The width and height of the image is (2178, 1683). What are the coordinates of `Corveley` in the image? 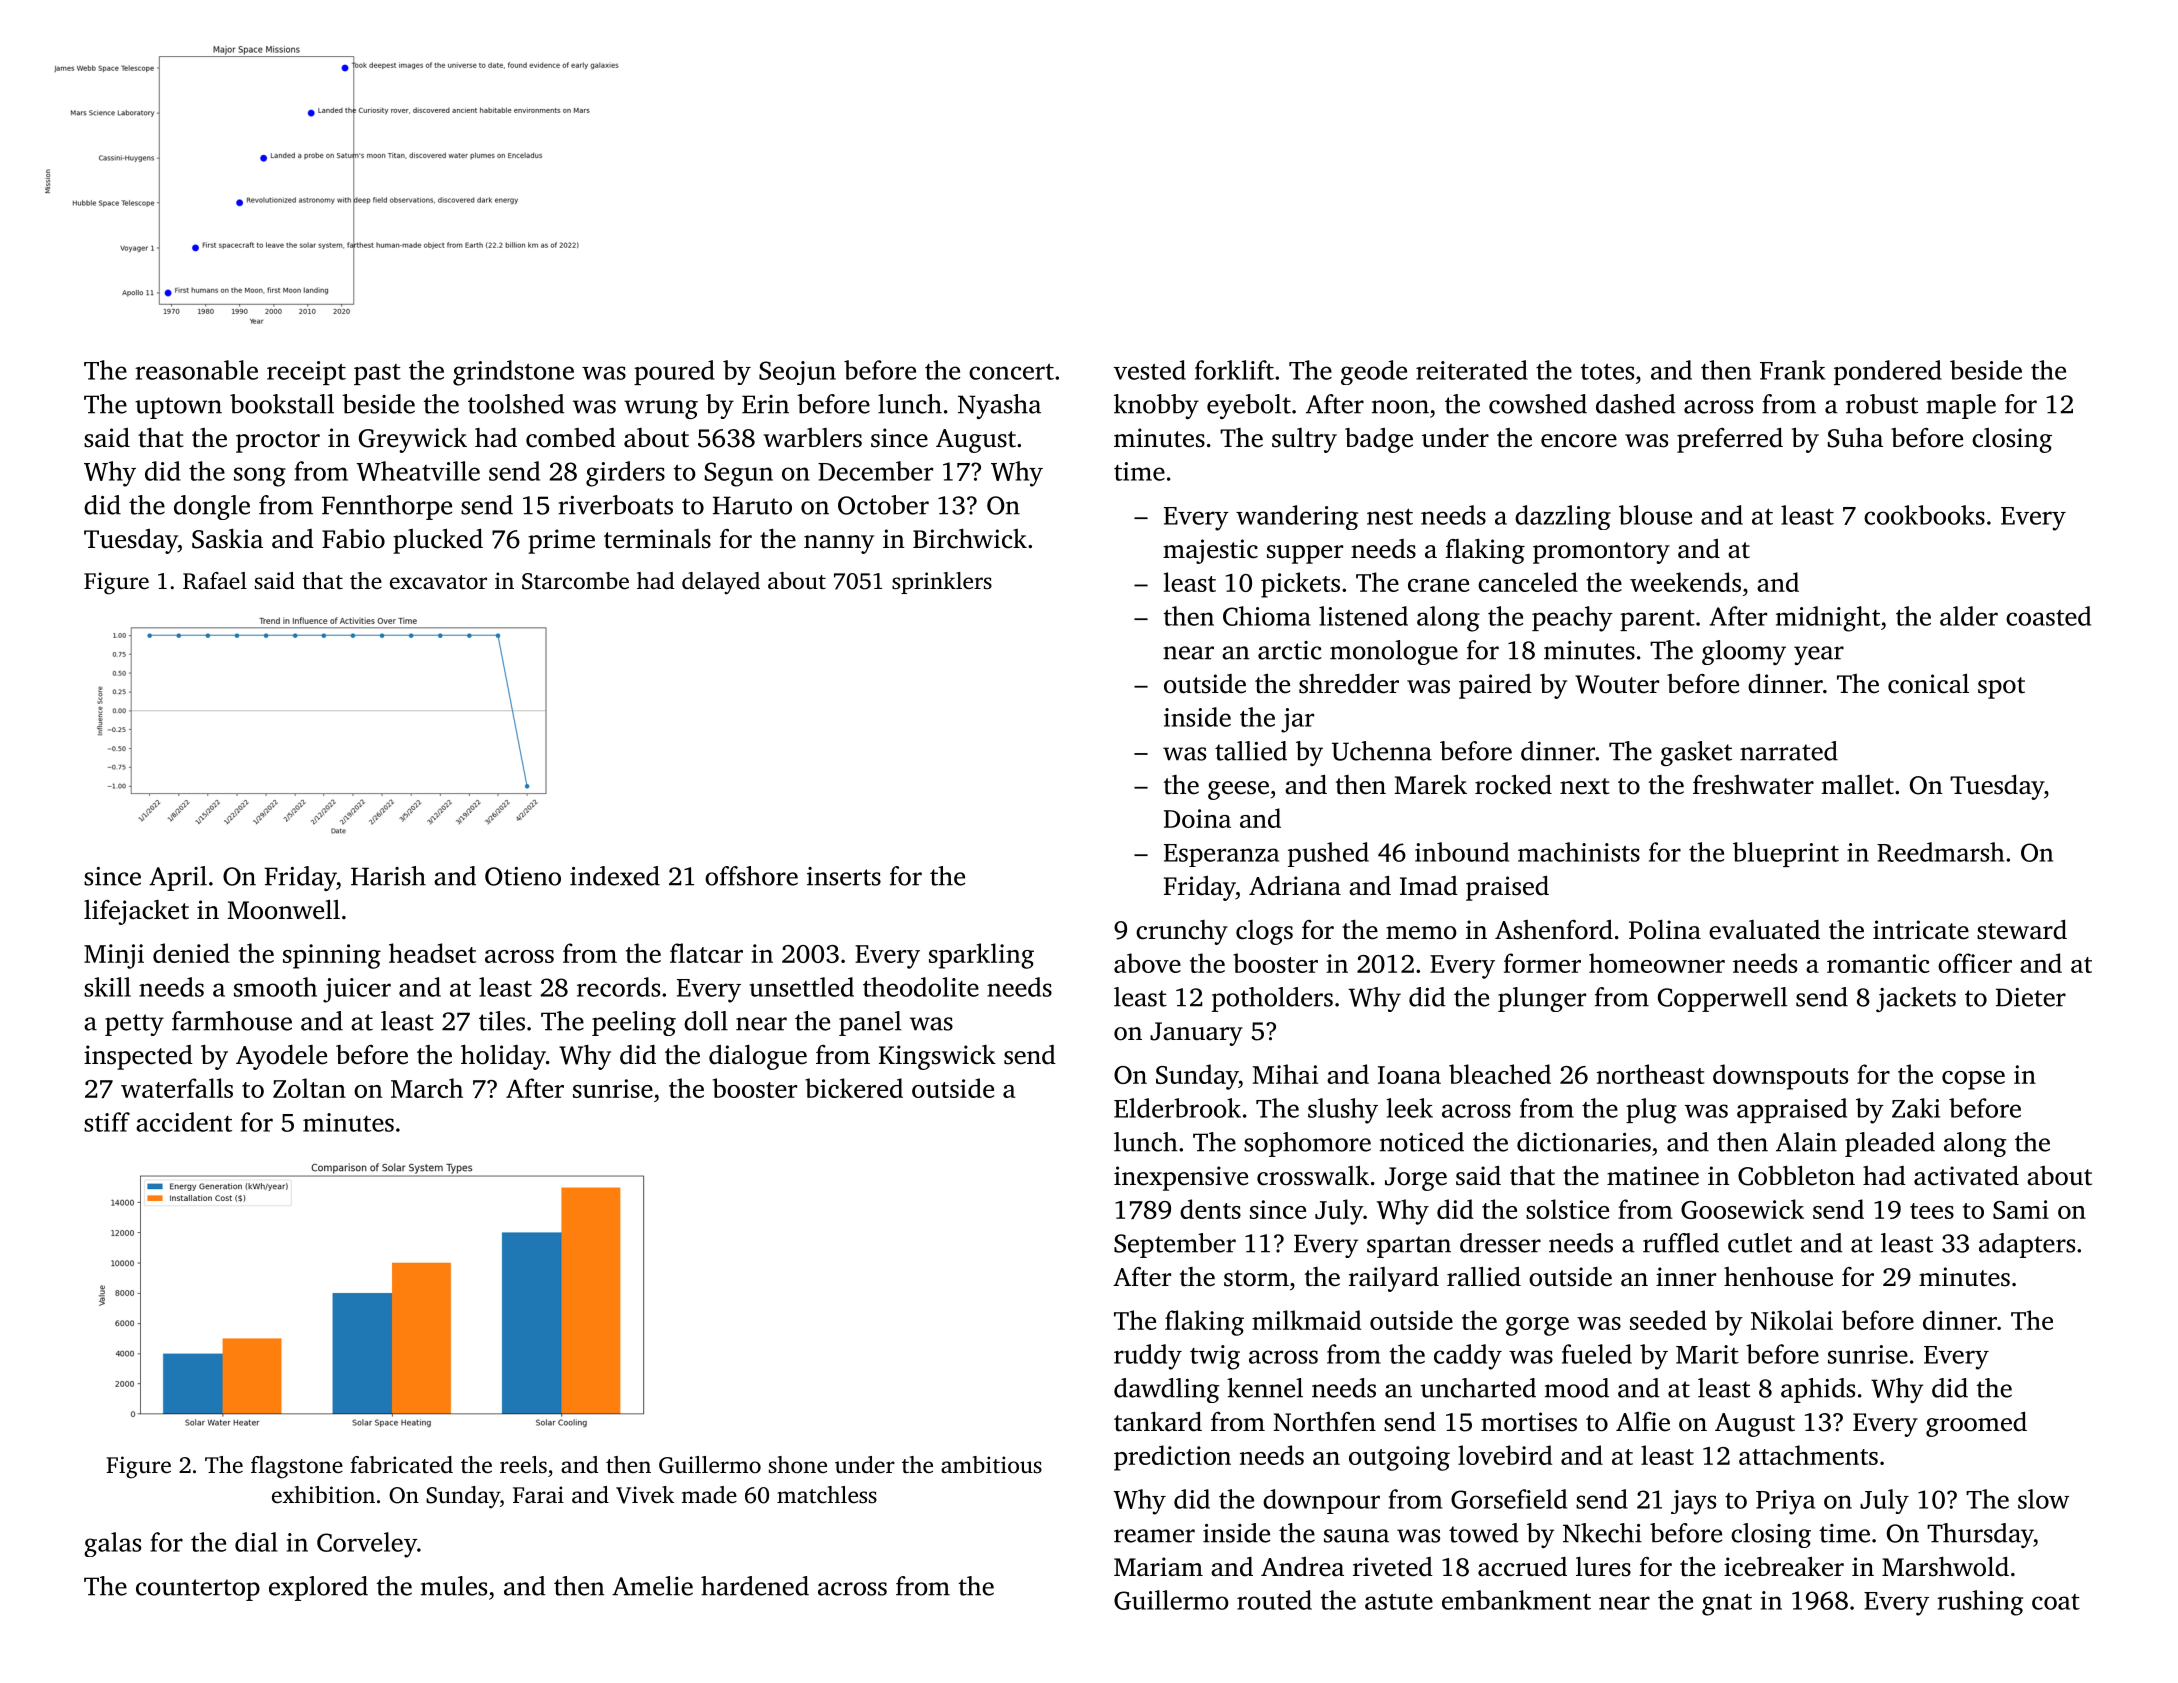 It's located at (367, 1545).
